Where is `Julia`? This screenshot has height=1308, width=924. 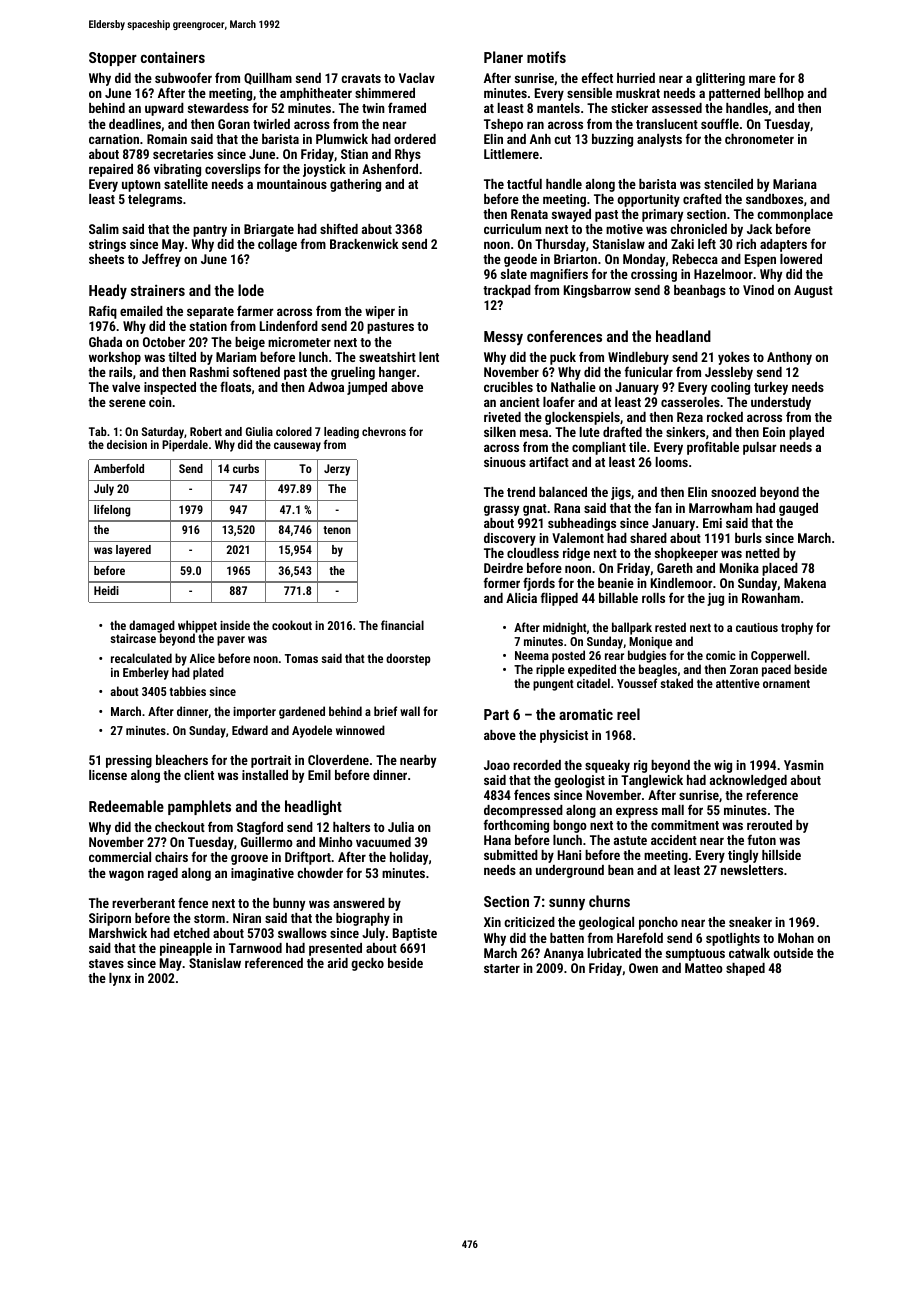 Julia is located at coordinates (401, 827).
